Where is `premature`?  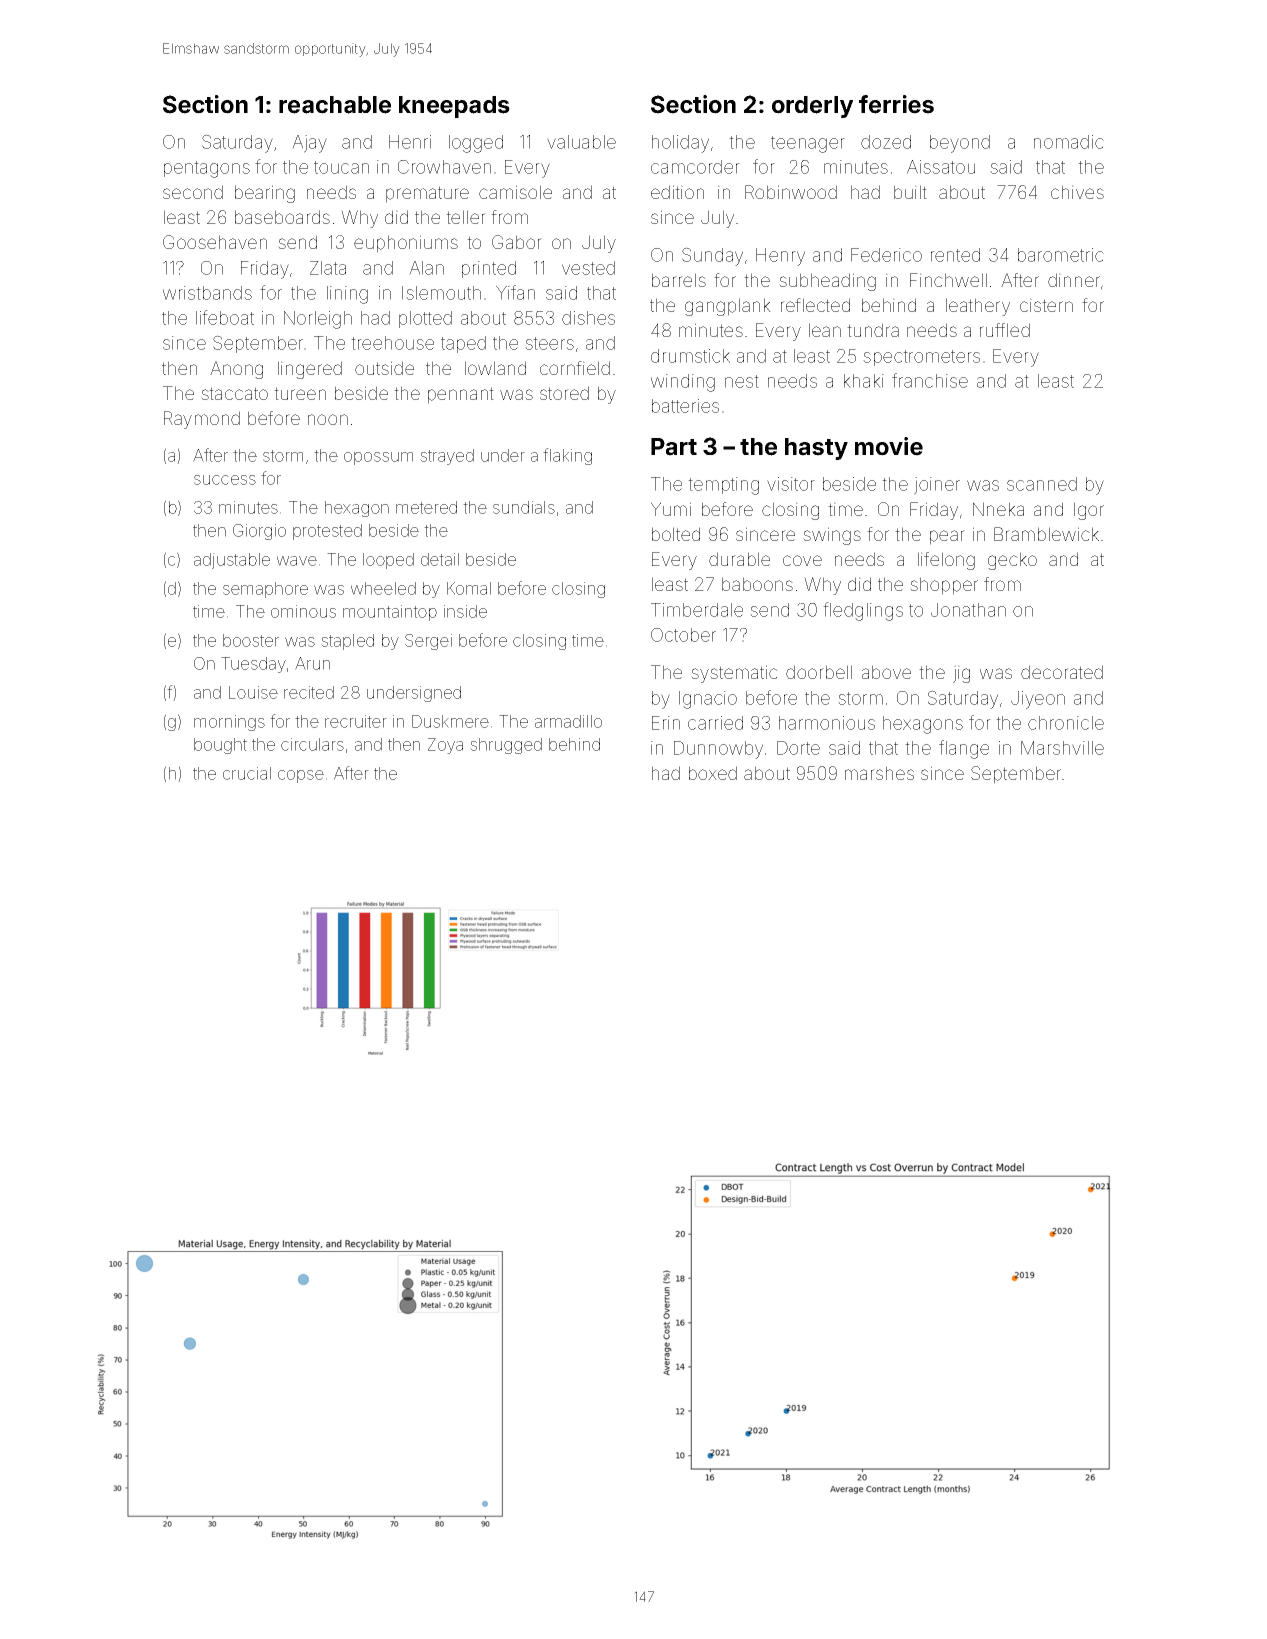
premature is located at coordinates (427, 194).
